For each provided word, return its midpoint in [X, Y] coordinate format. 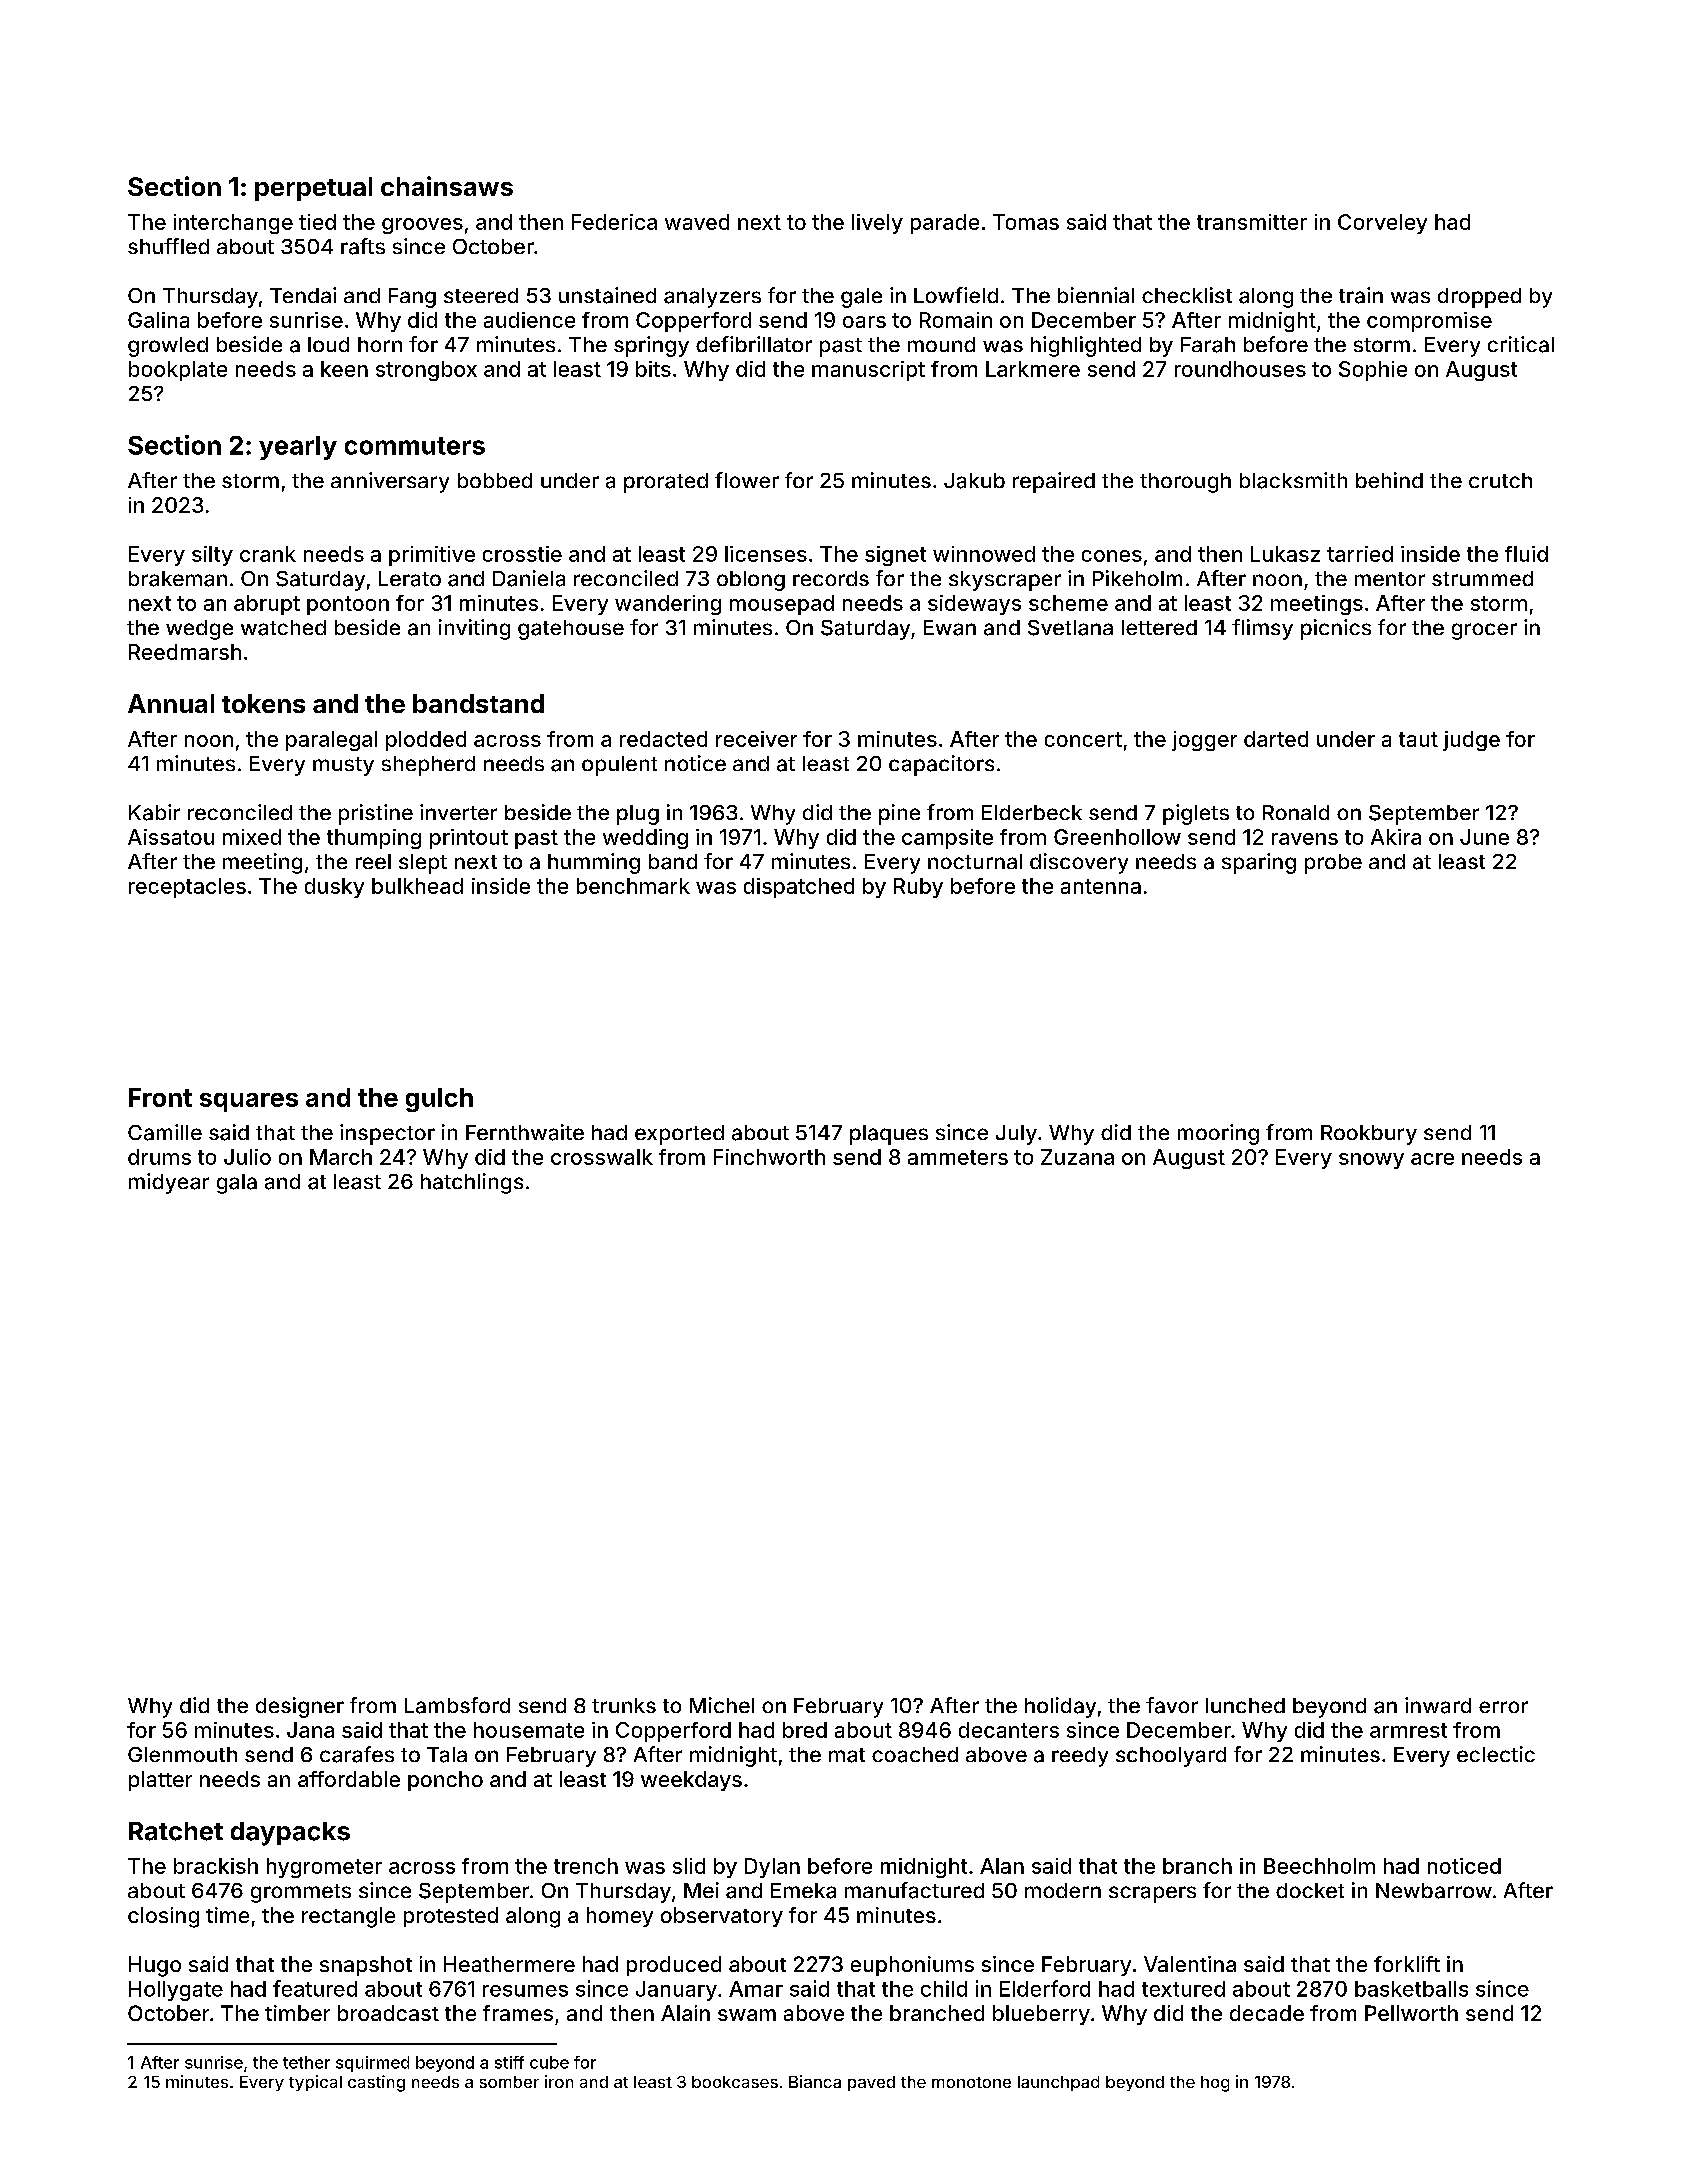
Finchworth [769, 1157]
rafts [363, 246]
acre [1432, 1159]
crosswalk [602, 1157]
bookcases [735, 2082]
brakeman [178, 579]
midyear [169, 1183]
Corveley [1382, 224]
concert [1083, 739]
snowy [1371, 1161]
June [1484, 837]
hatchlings [472, 1183]
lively [877, 224]
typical [315, 2083]
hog [1215, 2084]
